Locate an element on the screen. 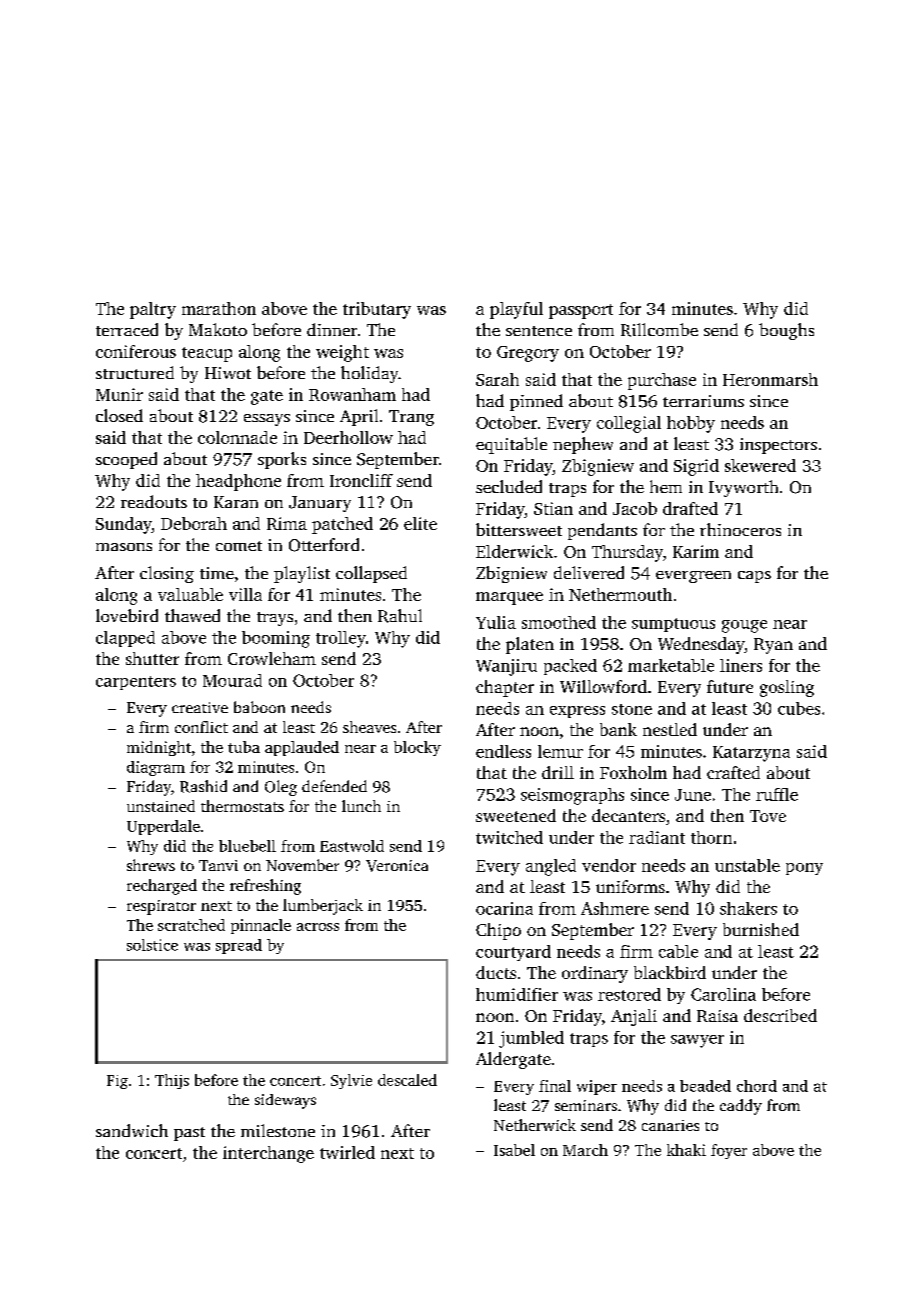 The image size is (924, 1311). described is located at coordinates (780, 1015).
